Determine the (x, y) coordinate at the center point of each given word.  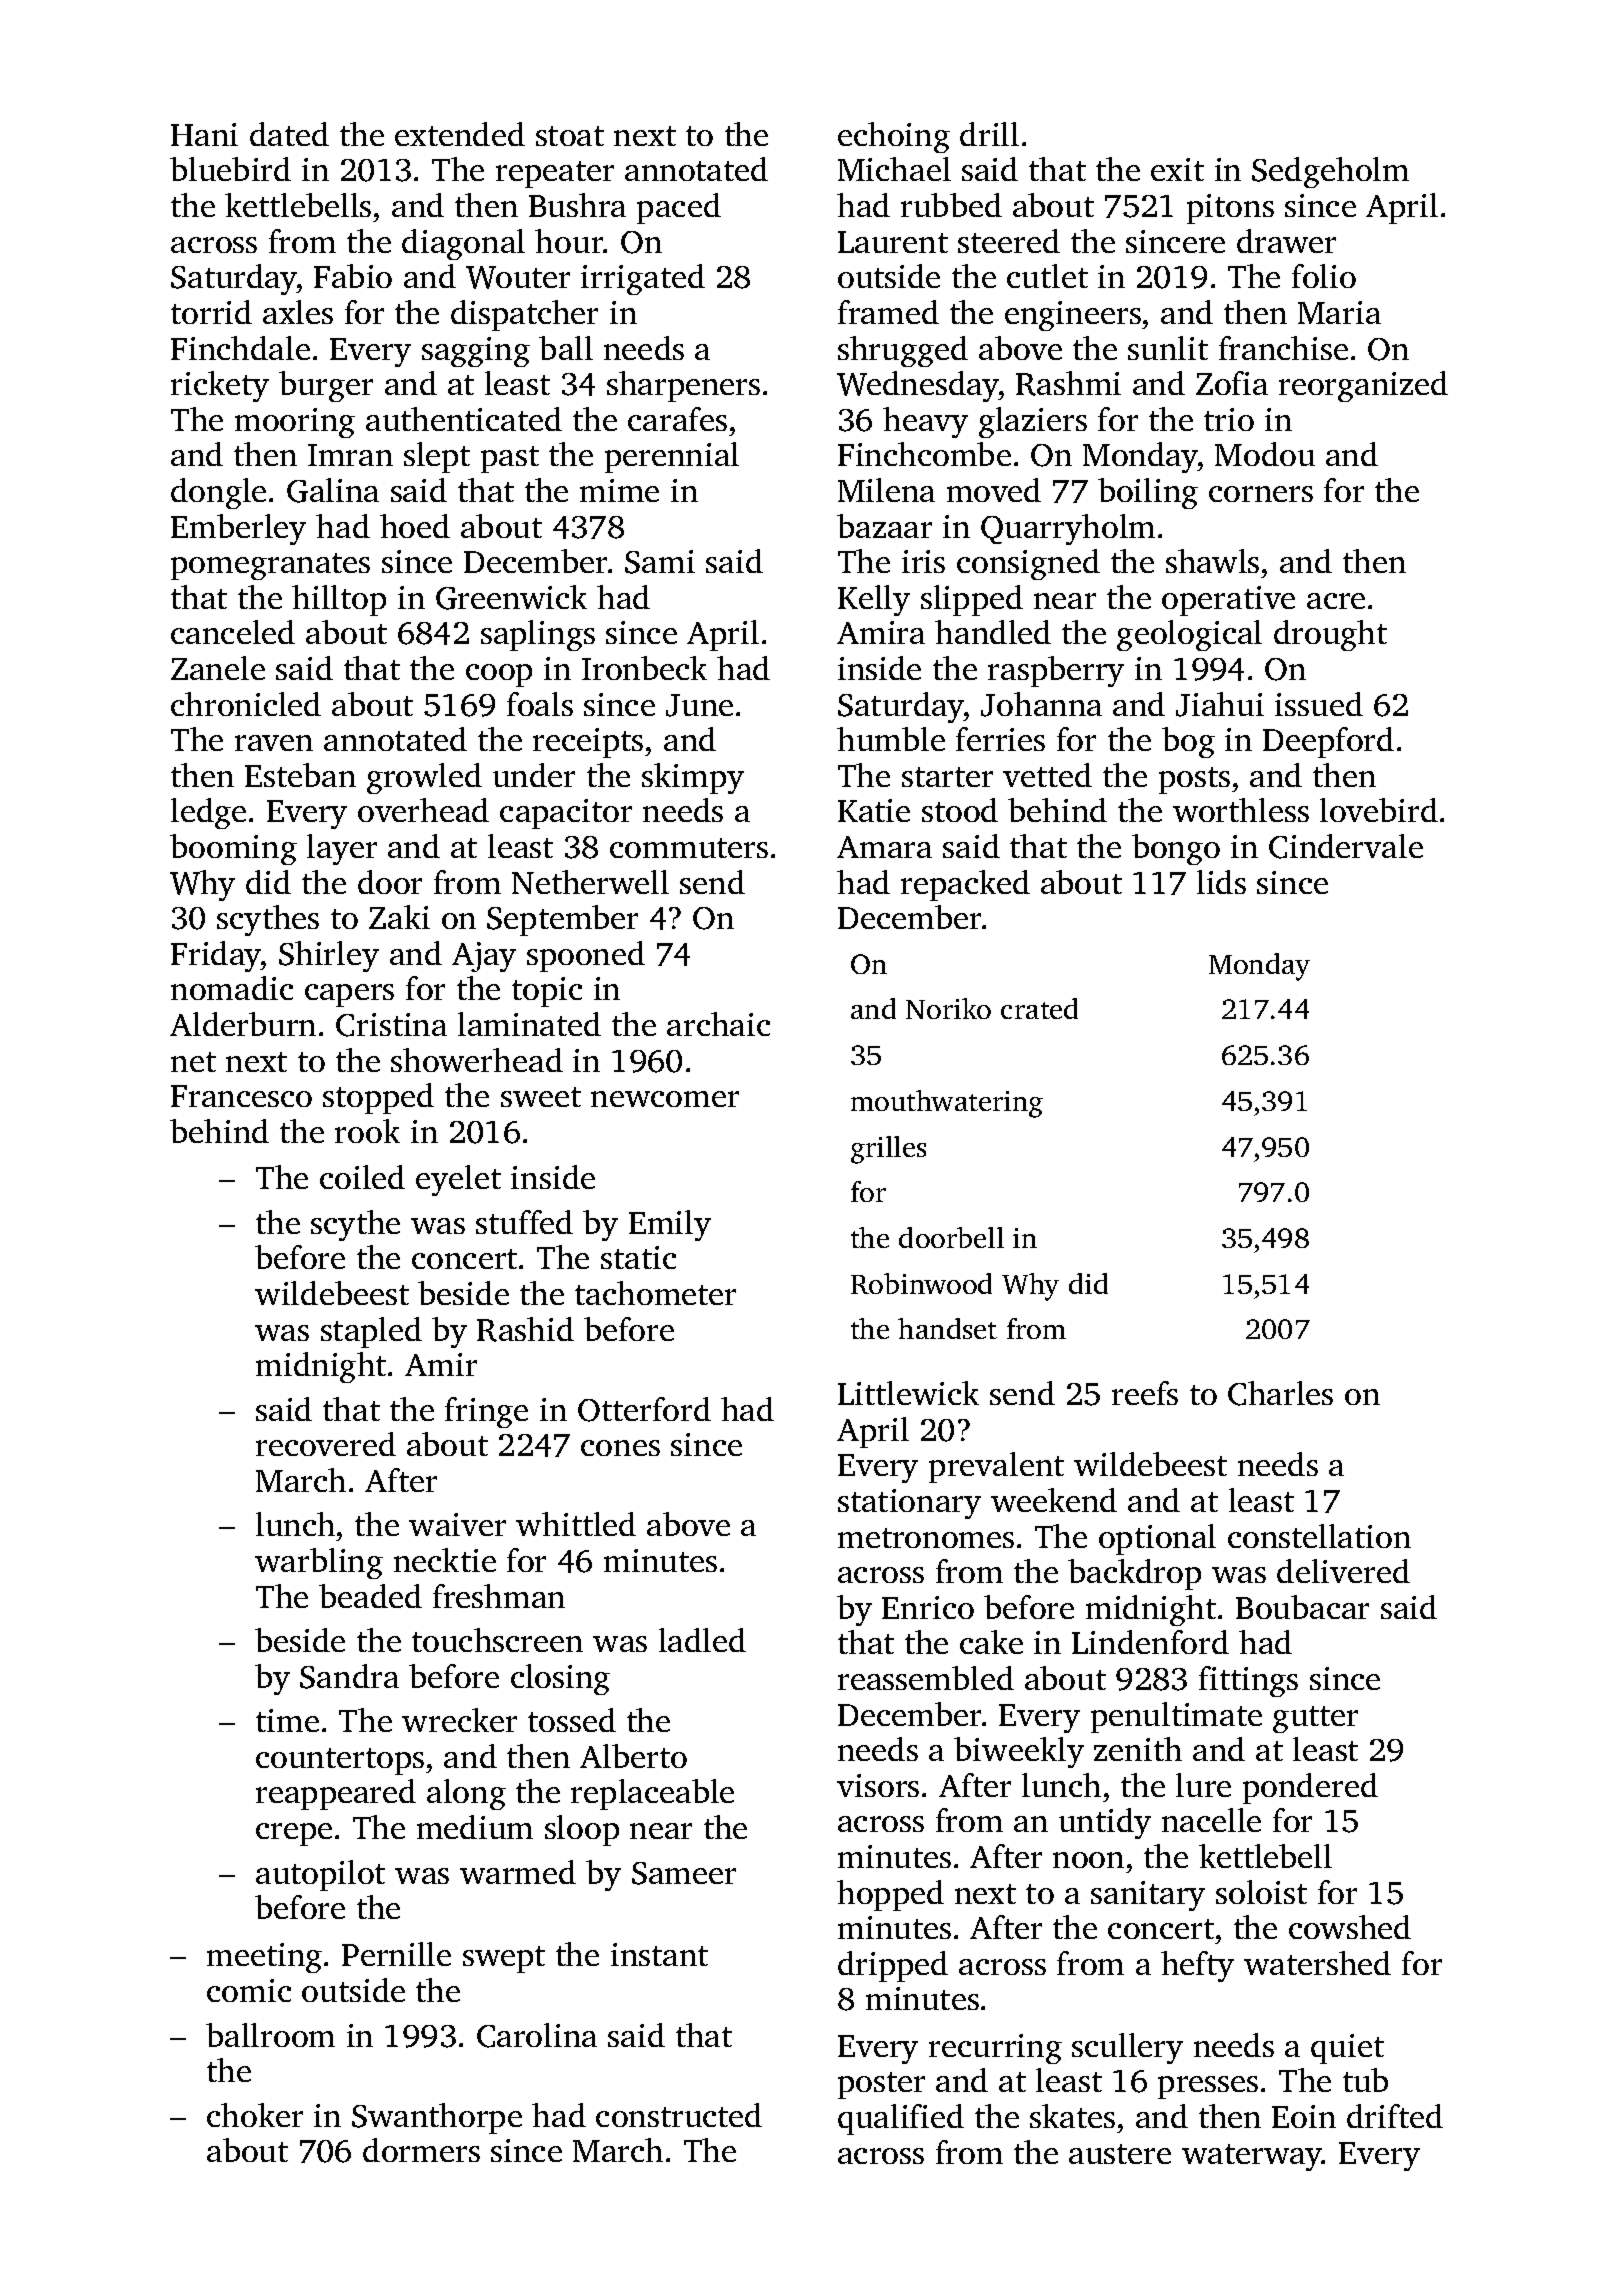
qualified (901, 2119)
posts (1194, 780)
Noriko (948, 1008)
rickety (220, 386)
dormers (421, 2150)
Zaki (399, 917)
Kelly (874, 600)
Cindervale (1346, 846)
